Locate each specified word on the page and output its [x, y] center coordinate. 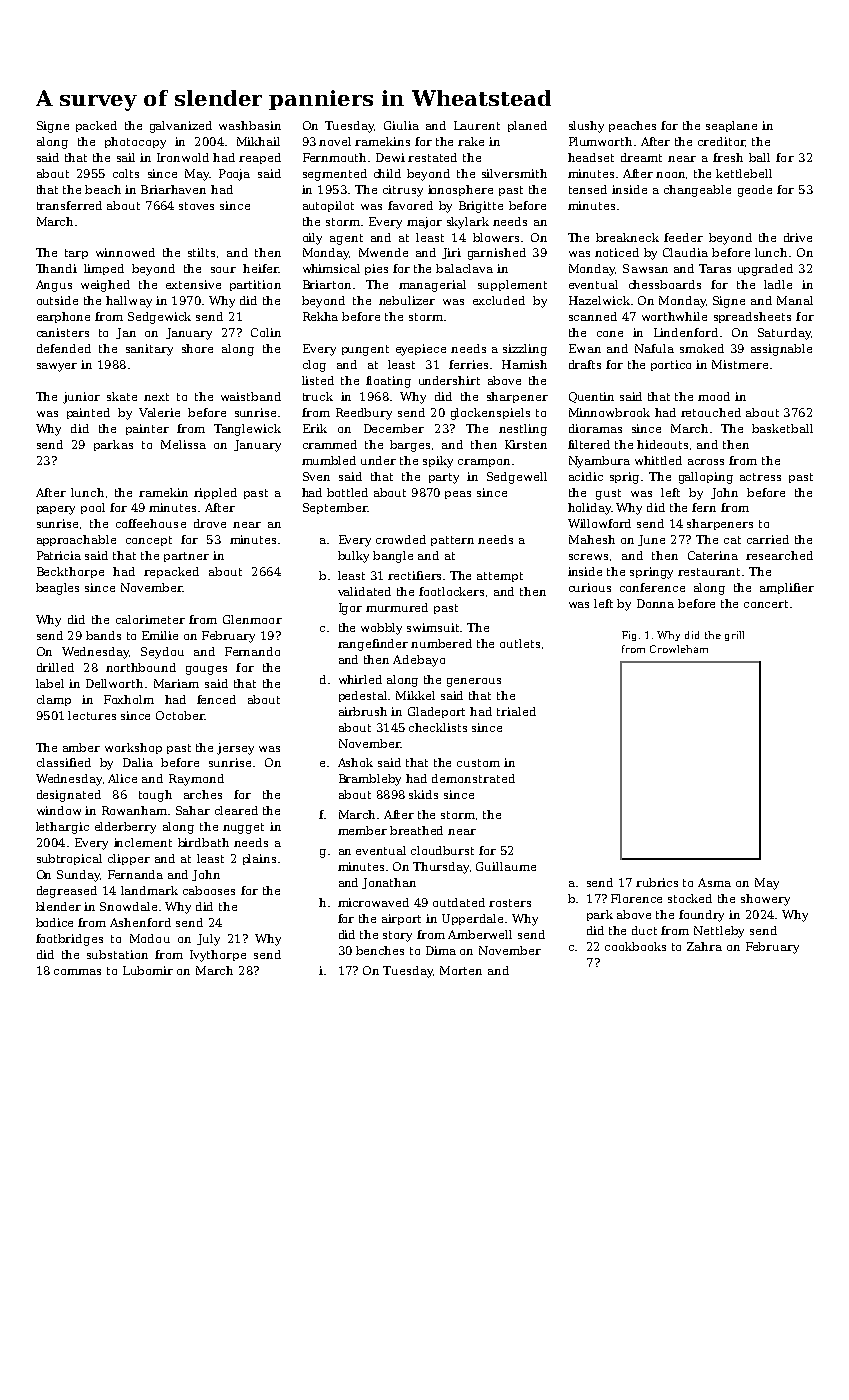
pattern [452, 541]
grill [734, 636]
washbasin [250, 125]
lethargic [62, 828]
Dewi [390, 157]
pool [93, 508]
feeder [683, 237]
